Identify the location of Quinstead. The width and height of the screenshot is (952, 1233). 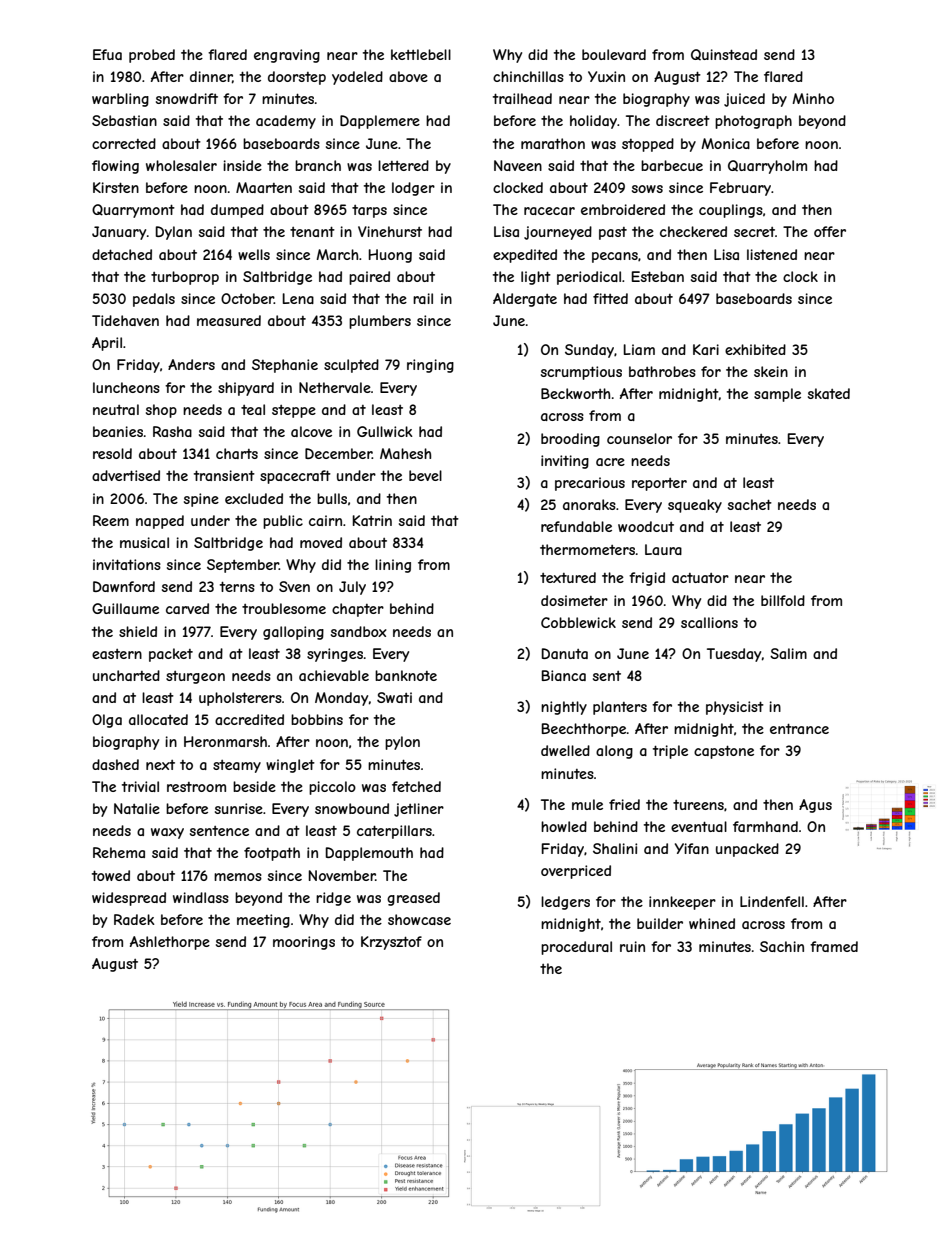
(724, 54).
